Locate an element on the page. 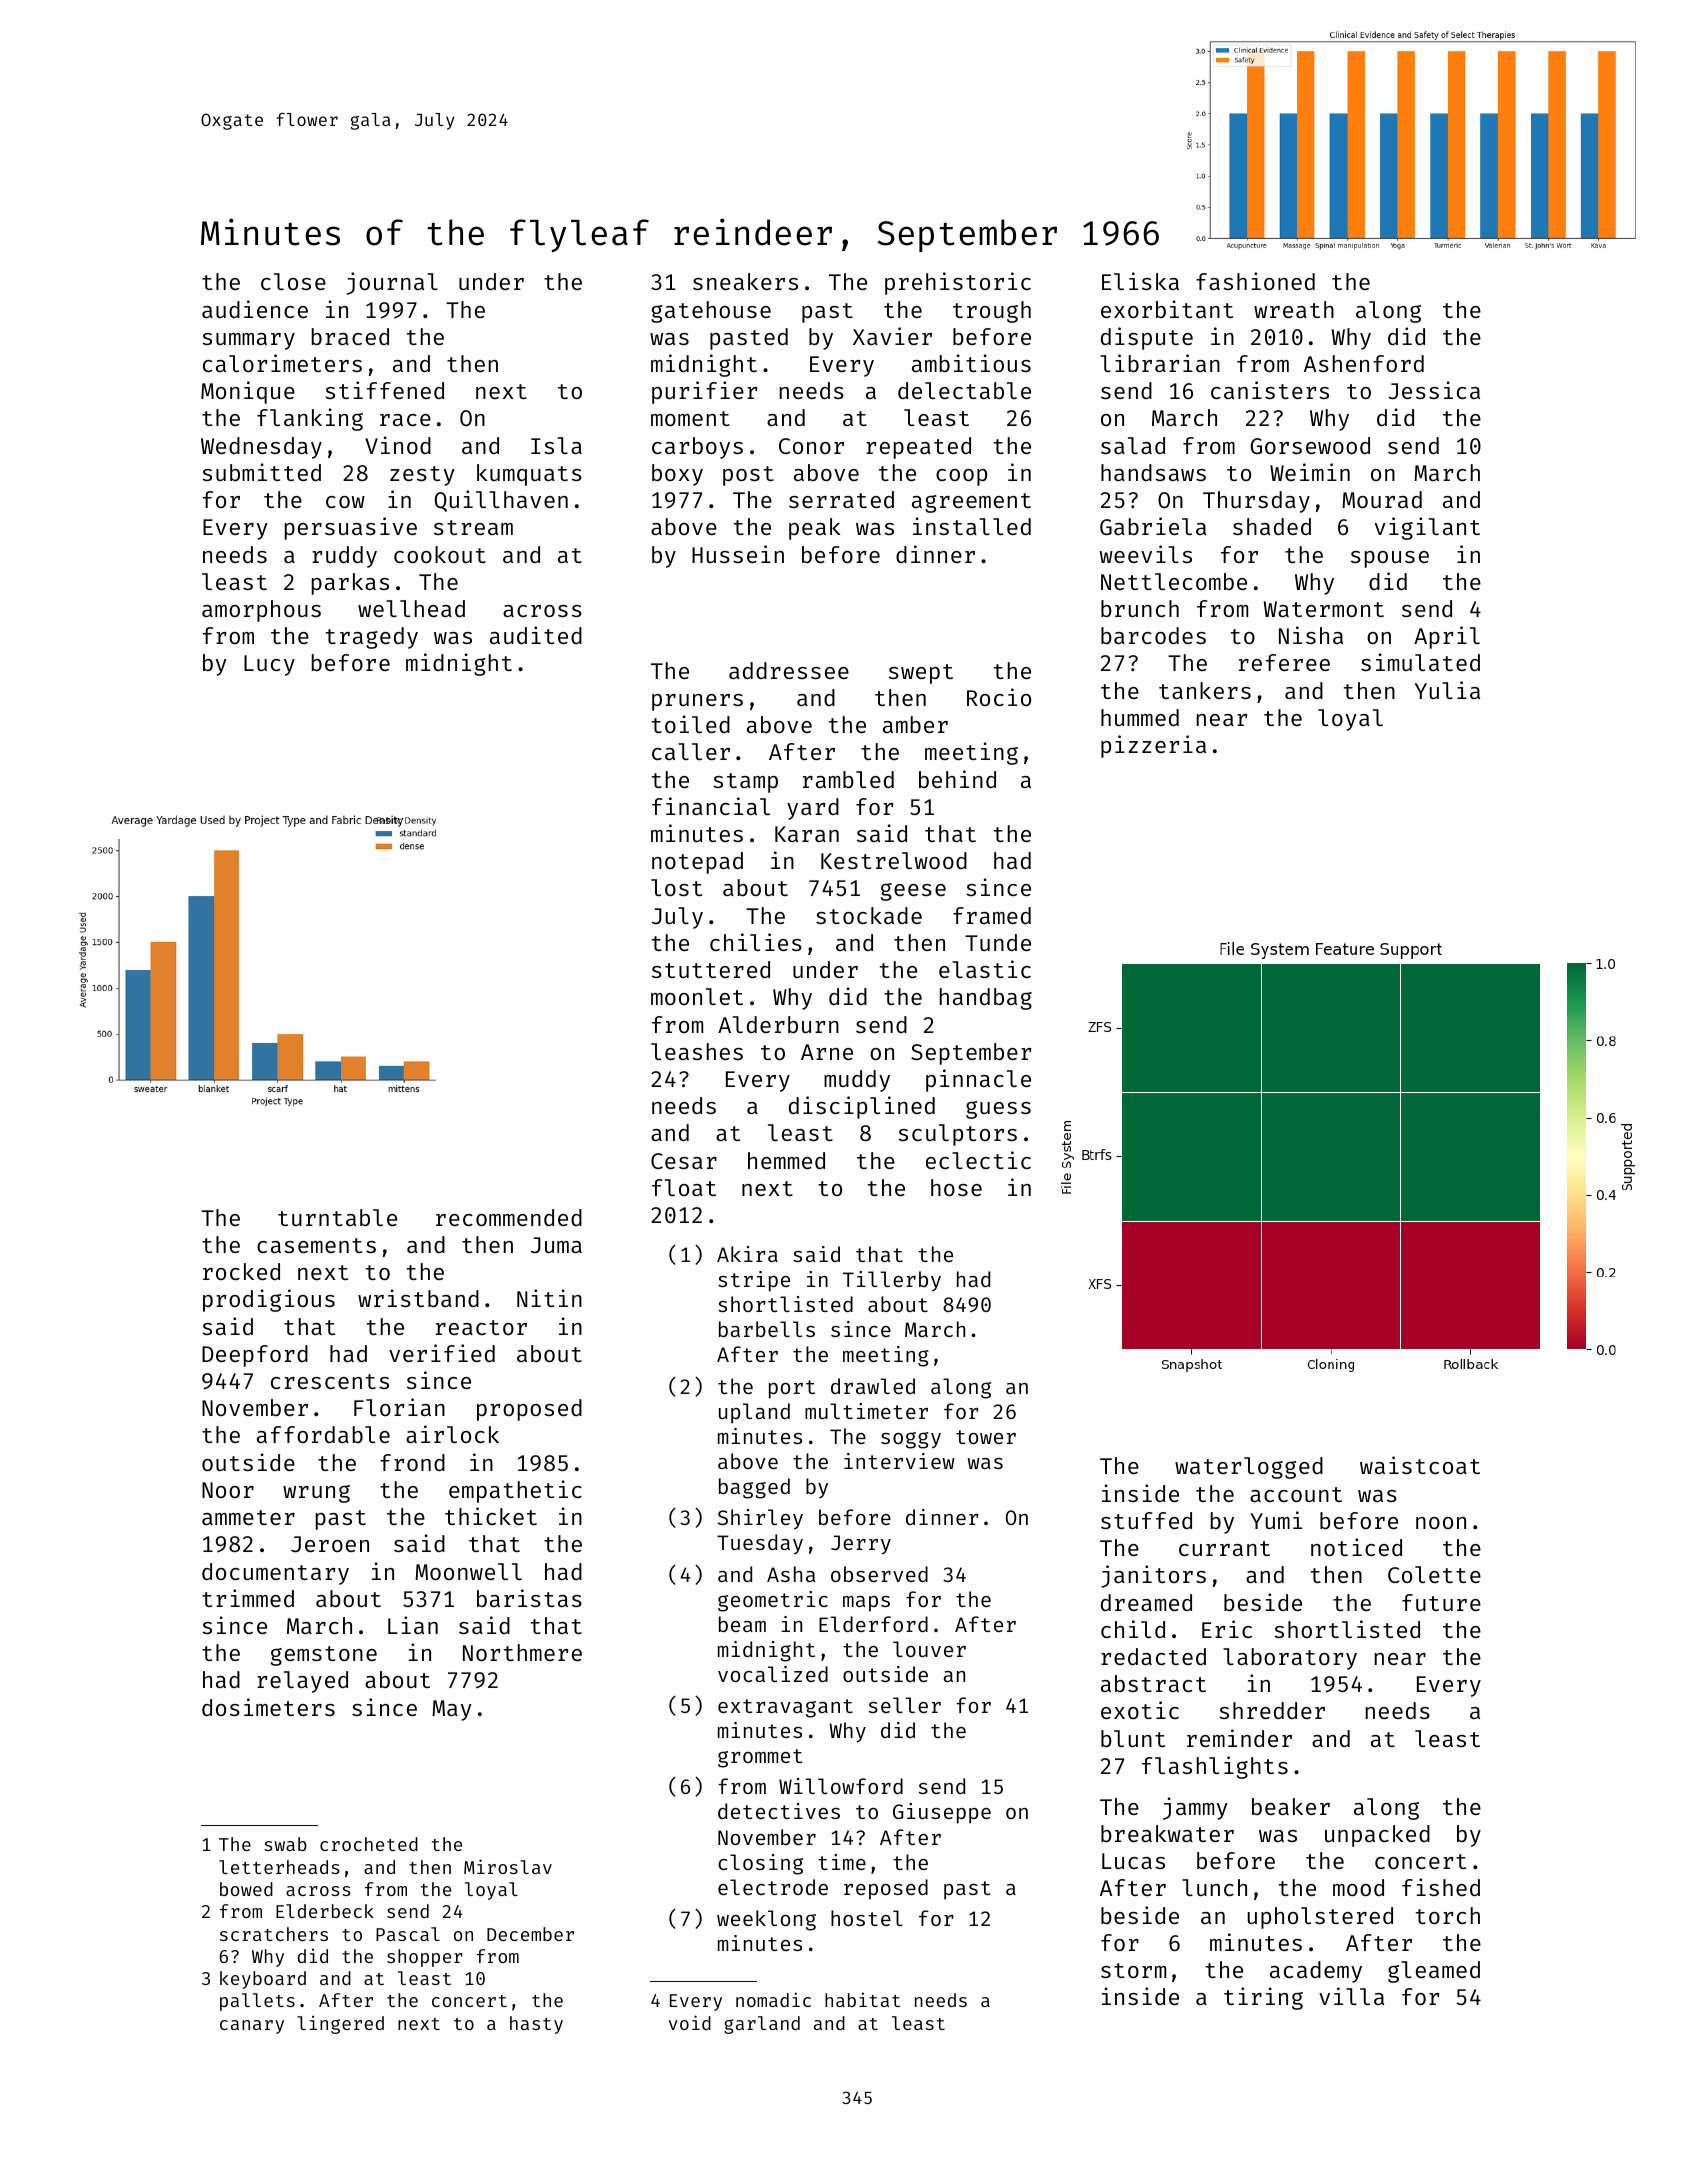 The image size is (1683, 2178). thicket is located at coordinates (491, 1516).
